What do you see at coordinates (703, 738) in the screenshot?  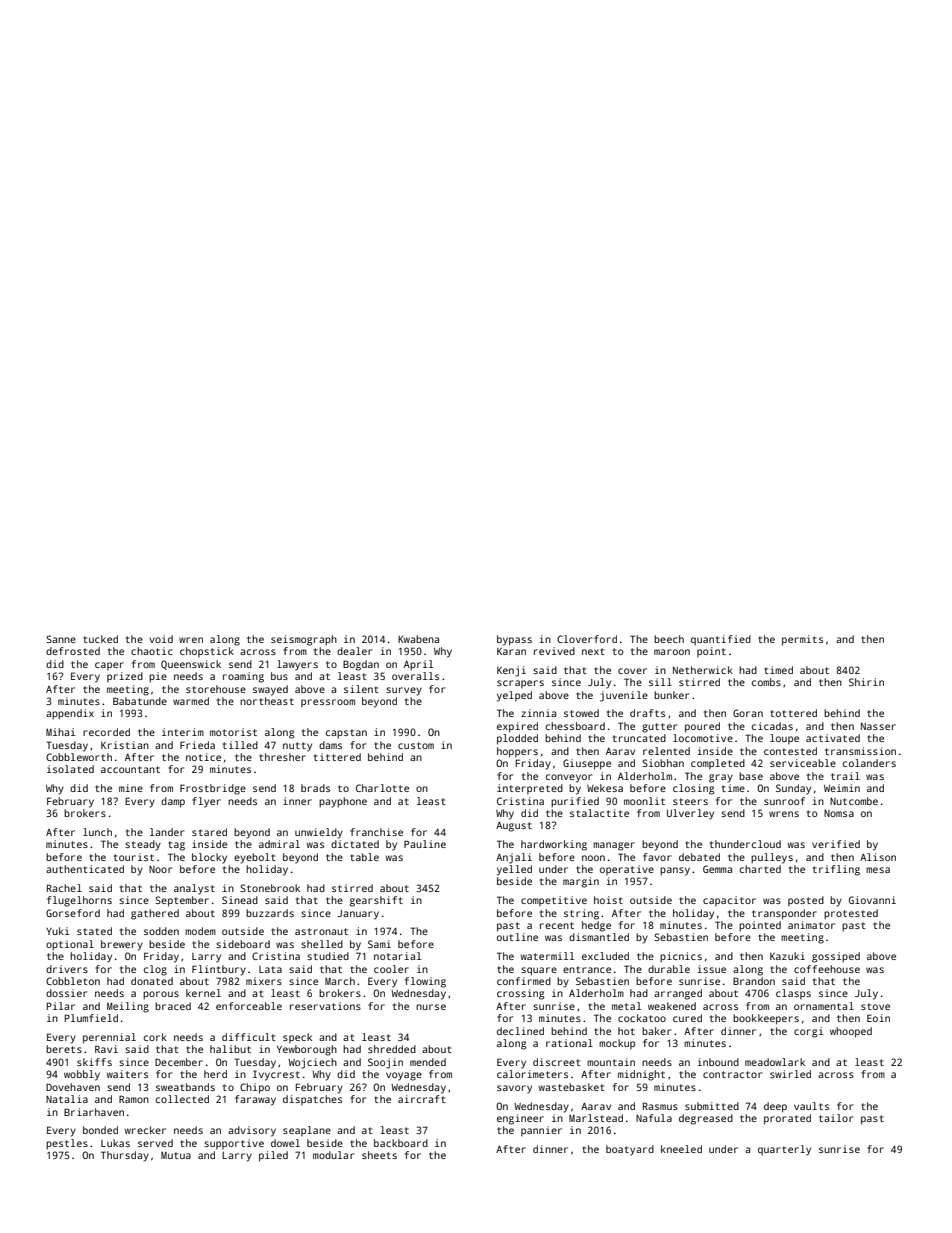 I see `locomotive` at bounding box center [703, 738].
